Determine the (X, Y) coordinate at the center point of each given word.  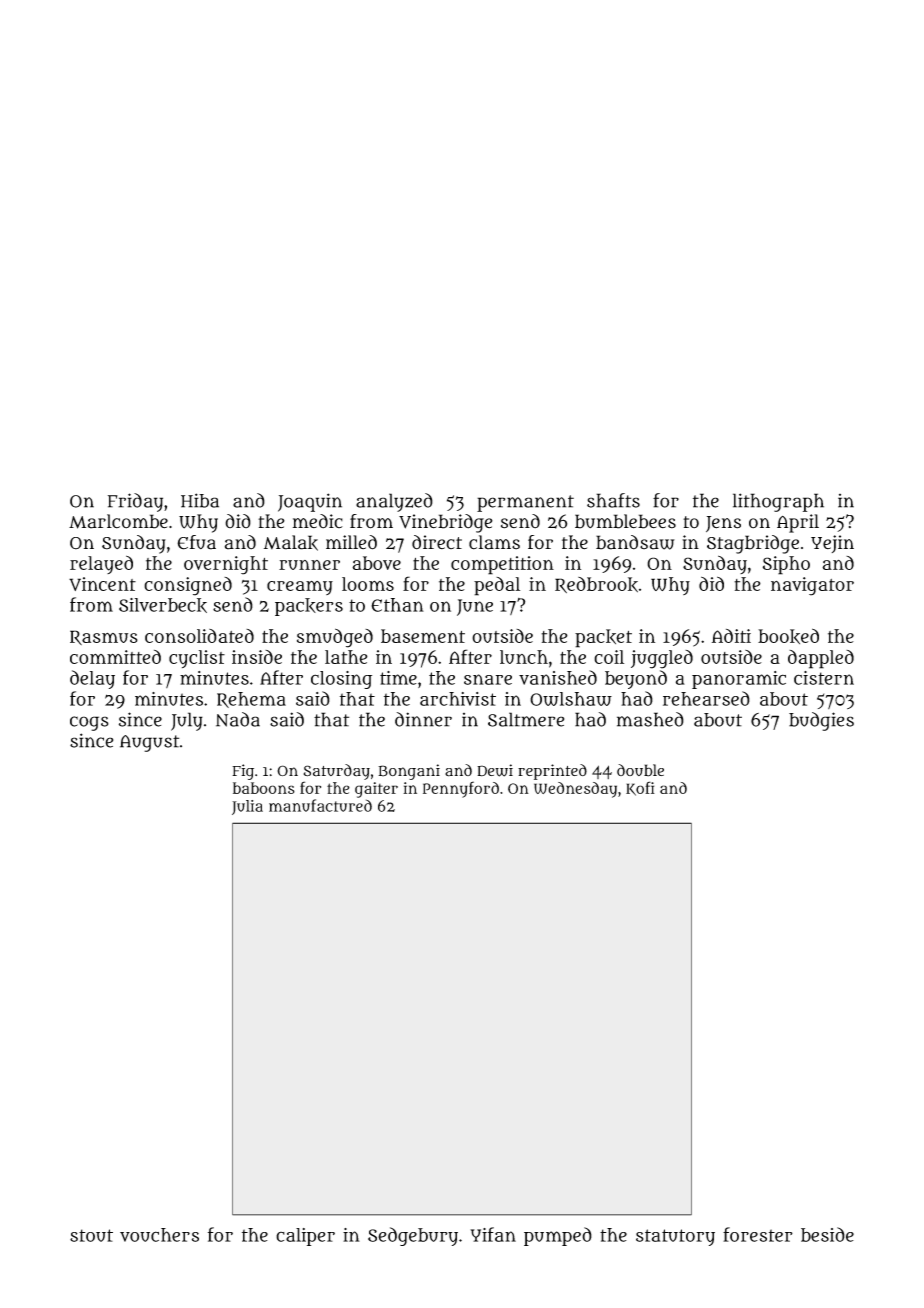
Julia (247, 807)
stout (91, 1235)
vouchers (159, 1235)
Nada (238, 719)
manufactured (320, 805)
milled (351, 542)
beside (827, 1234)
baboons (264, 788)
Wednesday (575, 790)
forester (758, 1234)
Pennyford (461, 789)
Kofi (640, 788)
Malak (291, 543)
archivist (458, 699)
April (798, 523)
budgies (821, 721)
